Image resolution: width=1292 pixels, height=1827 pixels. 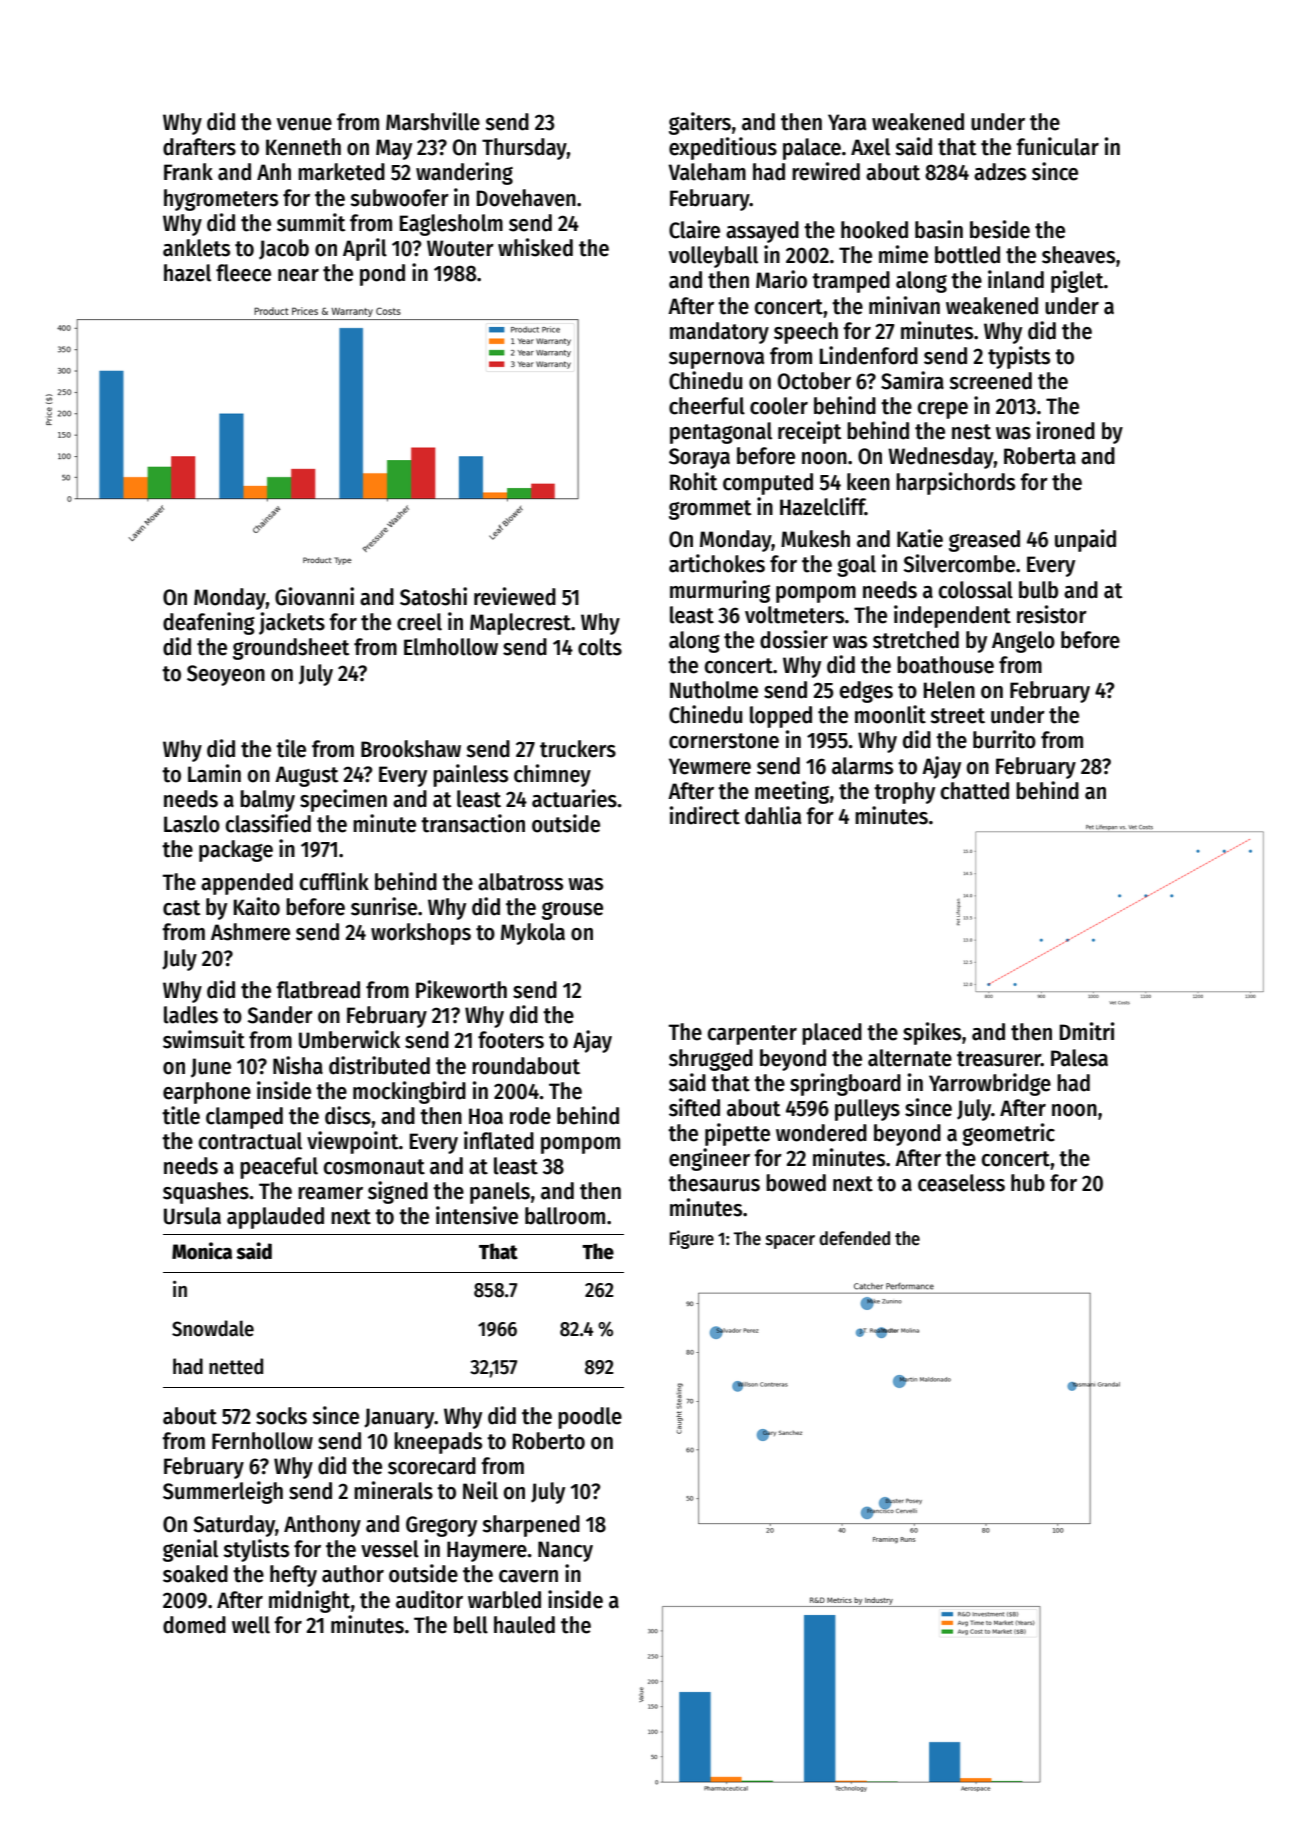 What do you see at coordinates (752, 1035) in the screenshot?
I see `carpenter` at bounding box center [752, 1035].
